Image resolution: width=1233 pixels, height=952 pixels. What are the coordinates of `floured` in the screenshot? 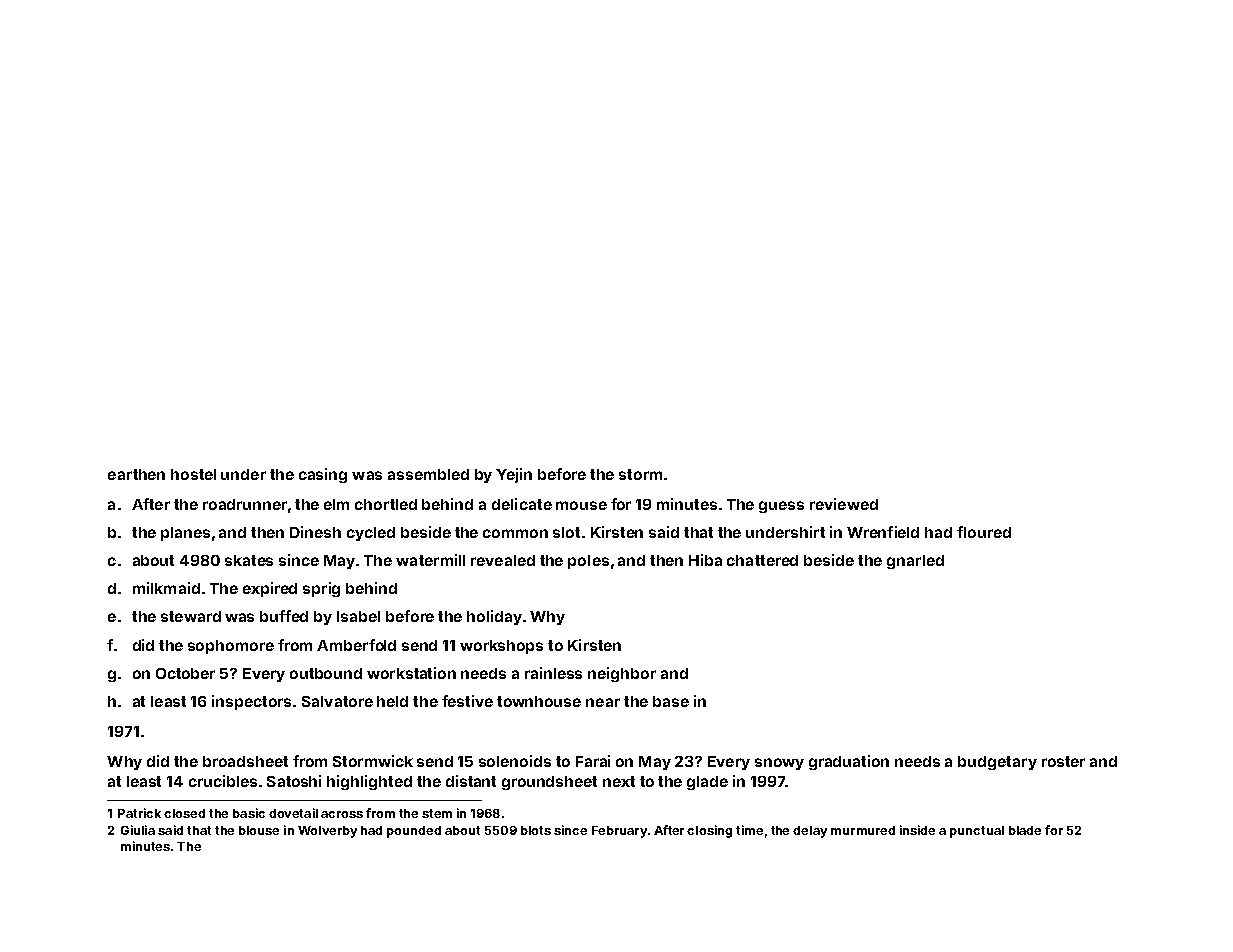 It's located at (984, 532).
